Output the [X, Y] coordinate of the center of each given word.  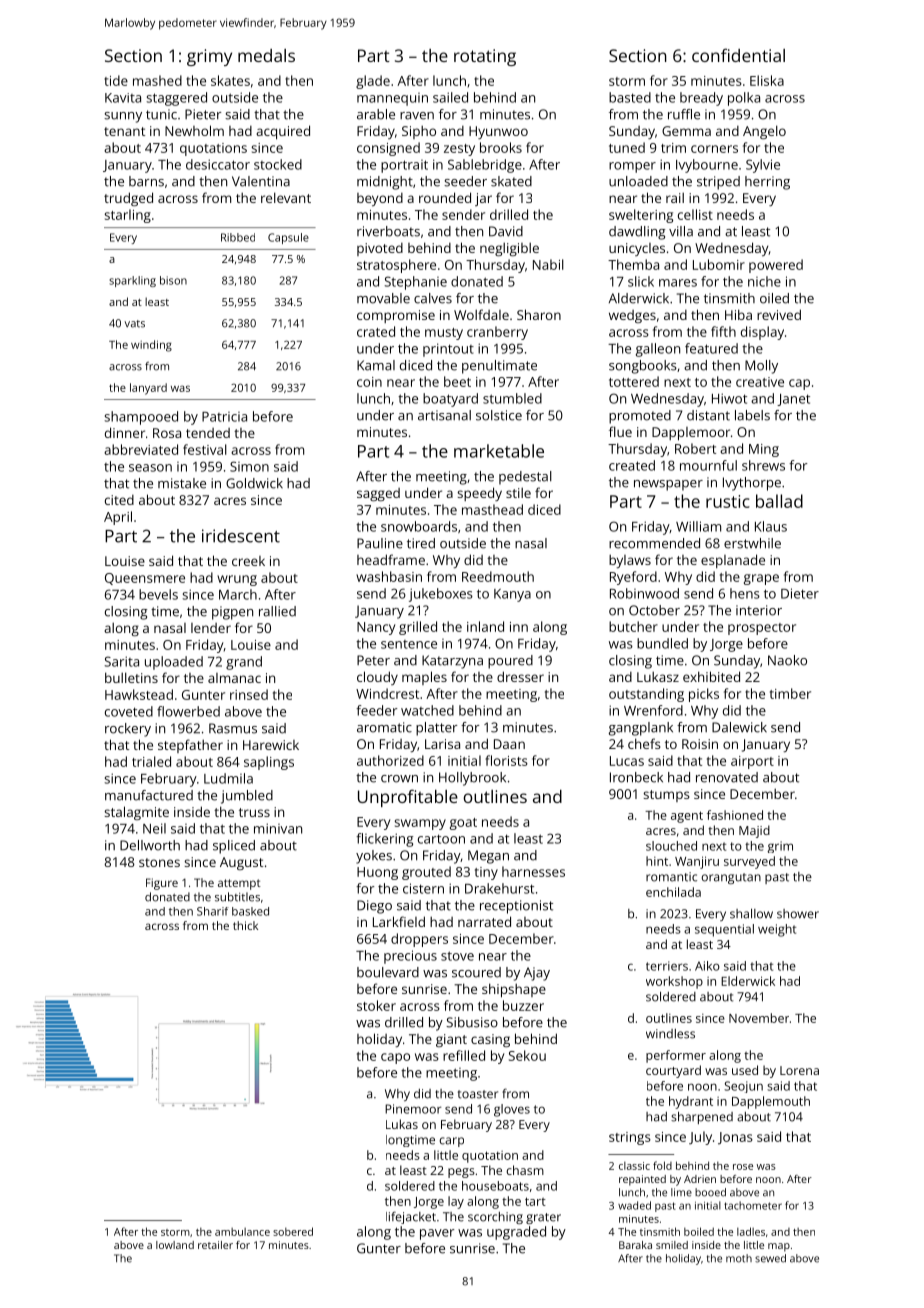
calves [433, 298]
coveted [129, 711]
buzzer [523, 1005]
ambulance [242, 1232]
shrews [763, 465]
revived [779, 314]
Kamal [376, 365]
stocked [278, 164]
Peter [373, 660]
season [150, 468]
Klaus [771, 526]
